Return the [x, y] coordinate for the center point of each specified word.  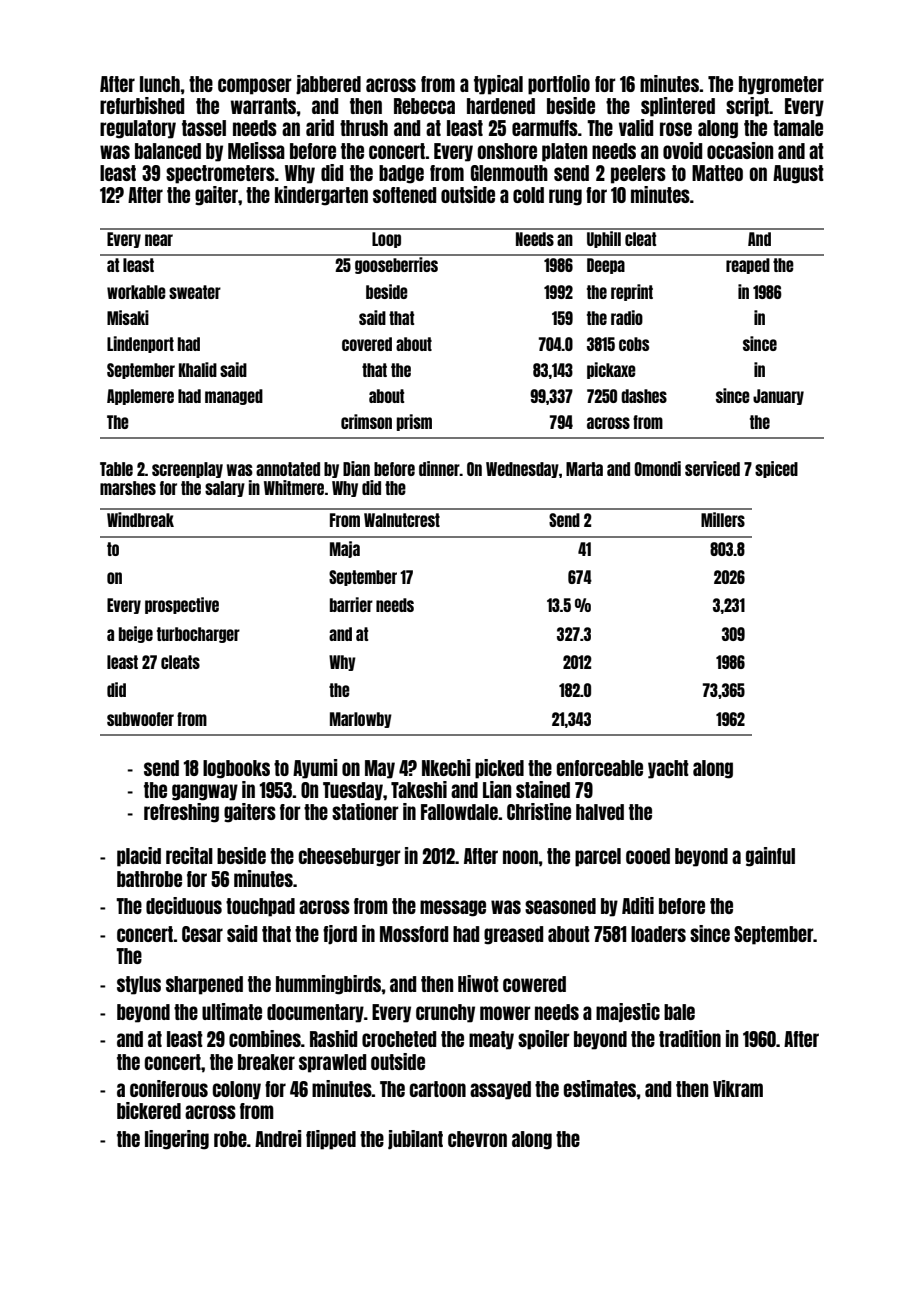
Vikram [738, 1088]
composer [255, 86]
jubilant [415, 1140]
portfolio [559, 85]
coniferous [169, 1088]
